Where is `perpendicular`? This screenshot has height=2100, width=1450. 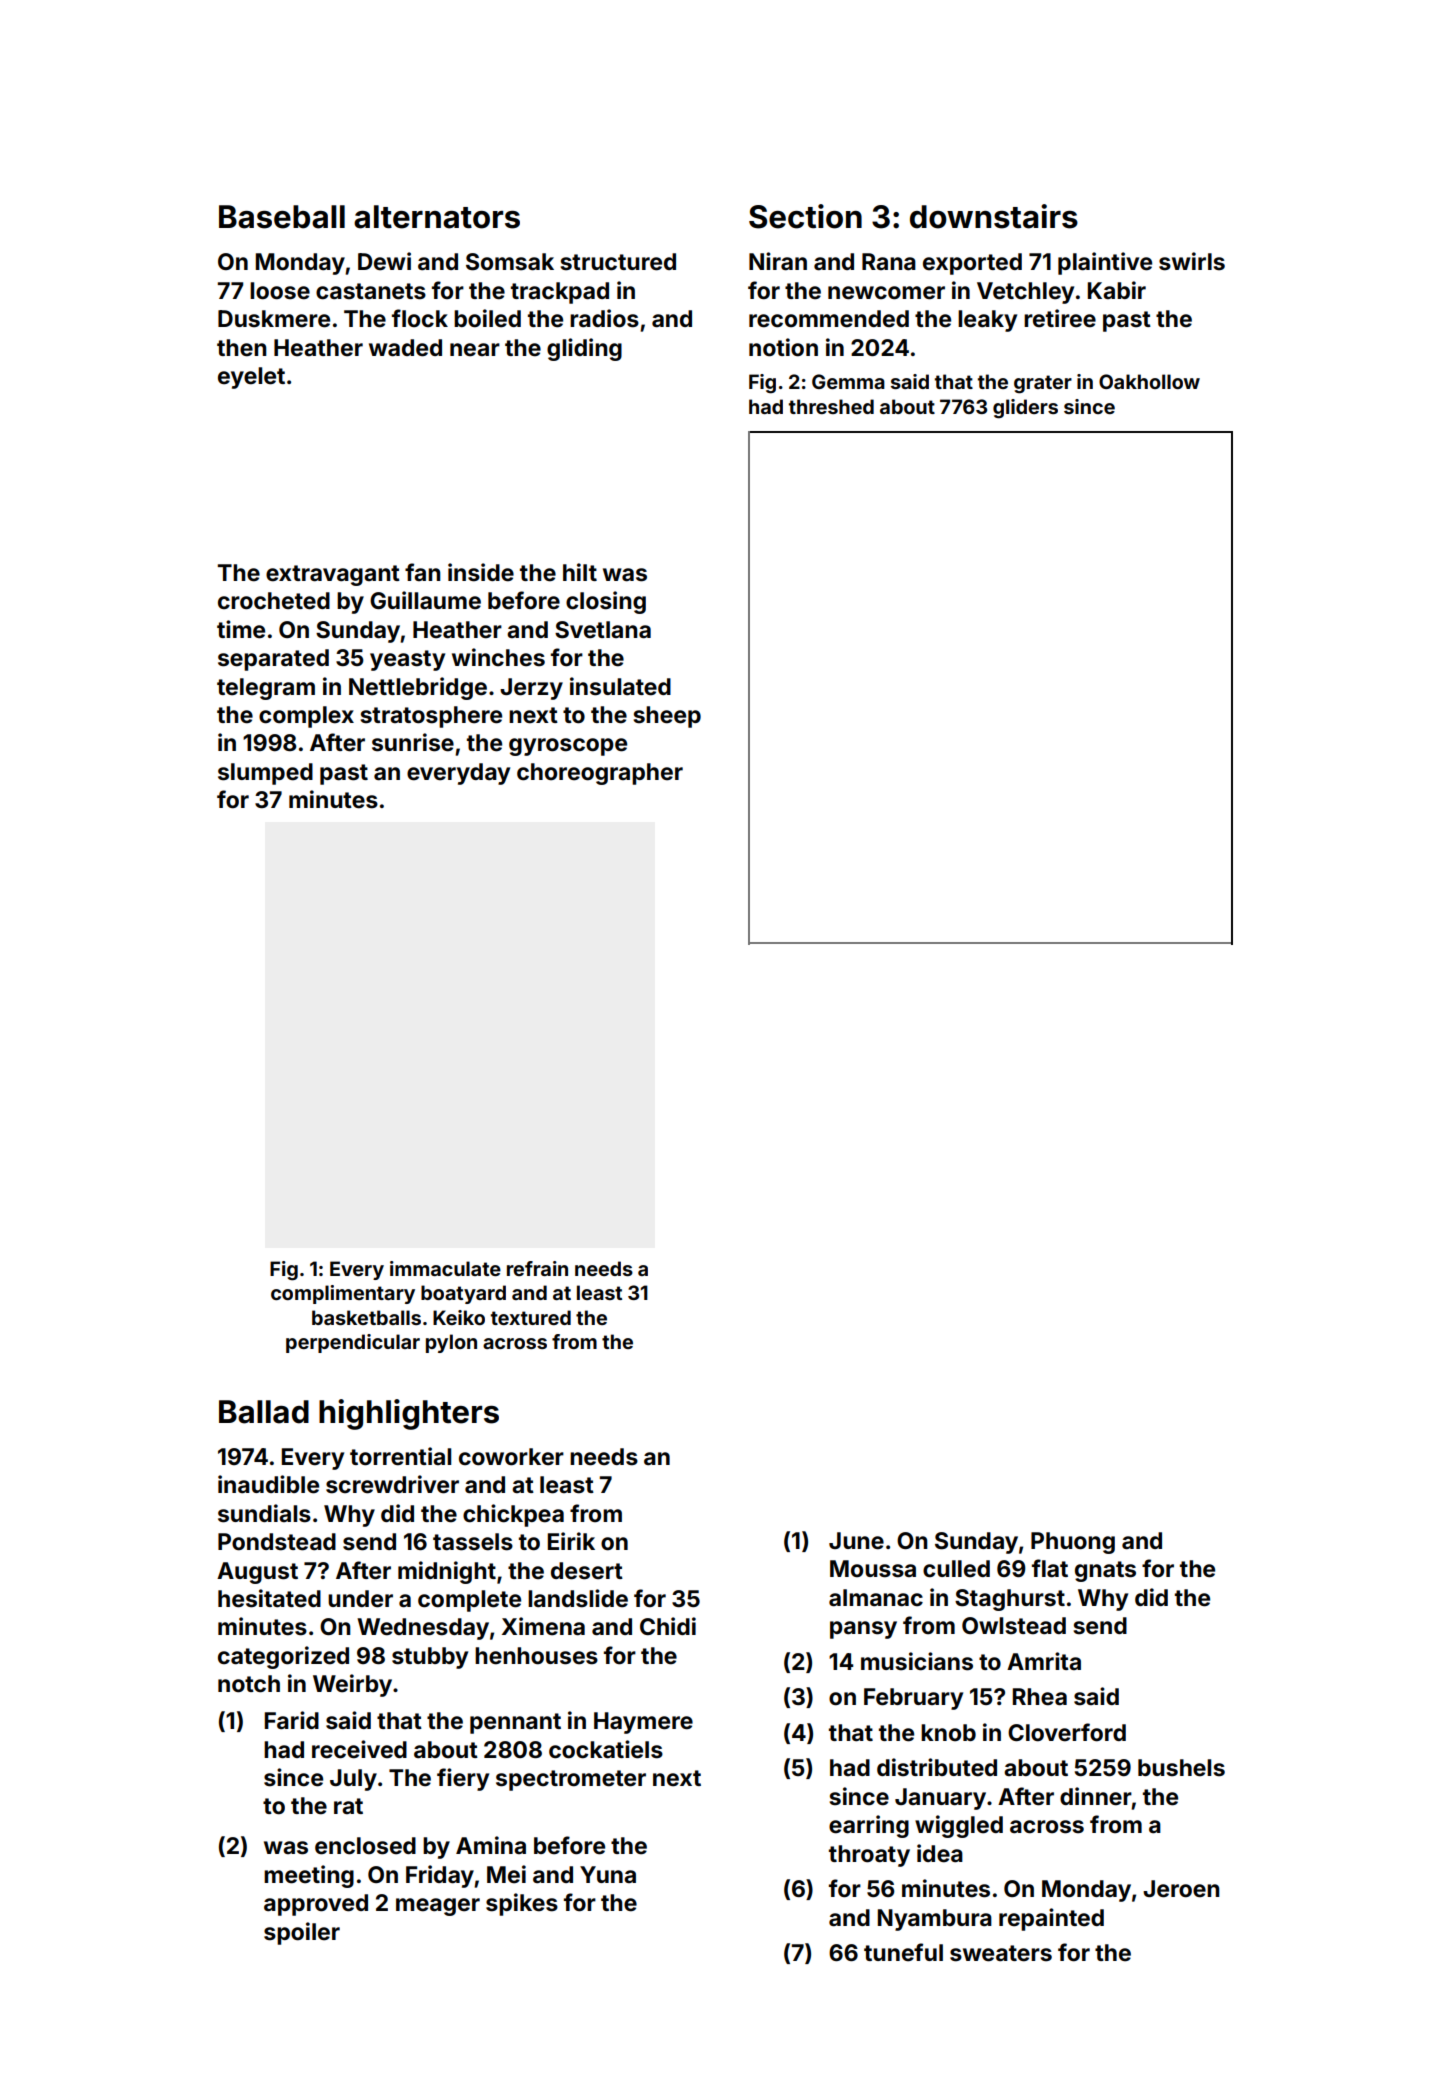 perpendicular is located at coordinates (353, 1343).
